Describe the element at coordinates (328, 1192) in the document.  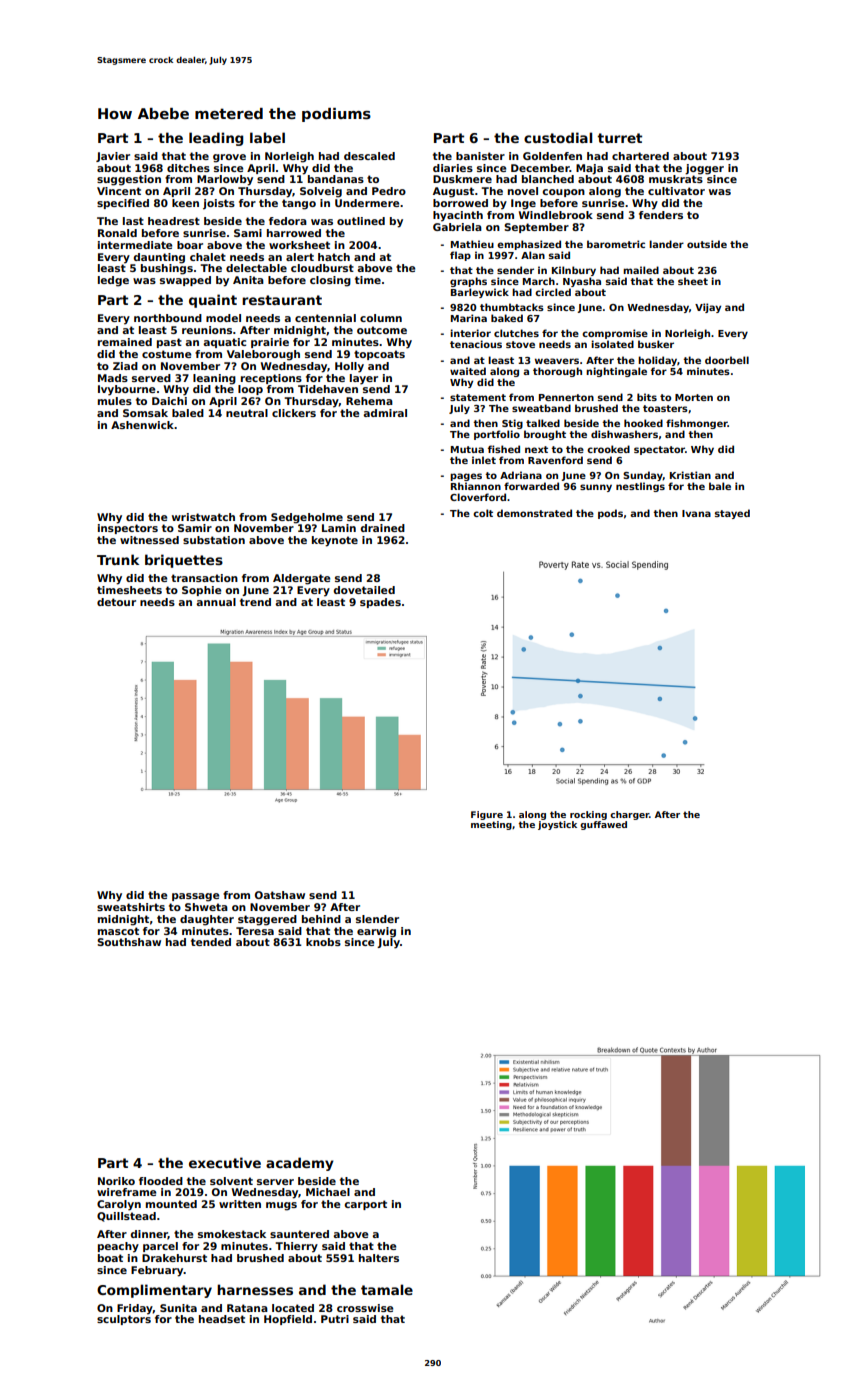
I see `Michael` at that location.
